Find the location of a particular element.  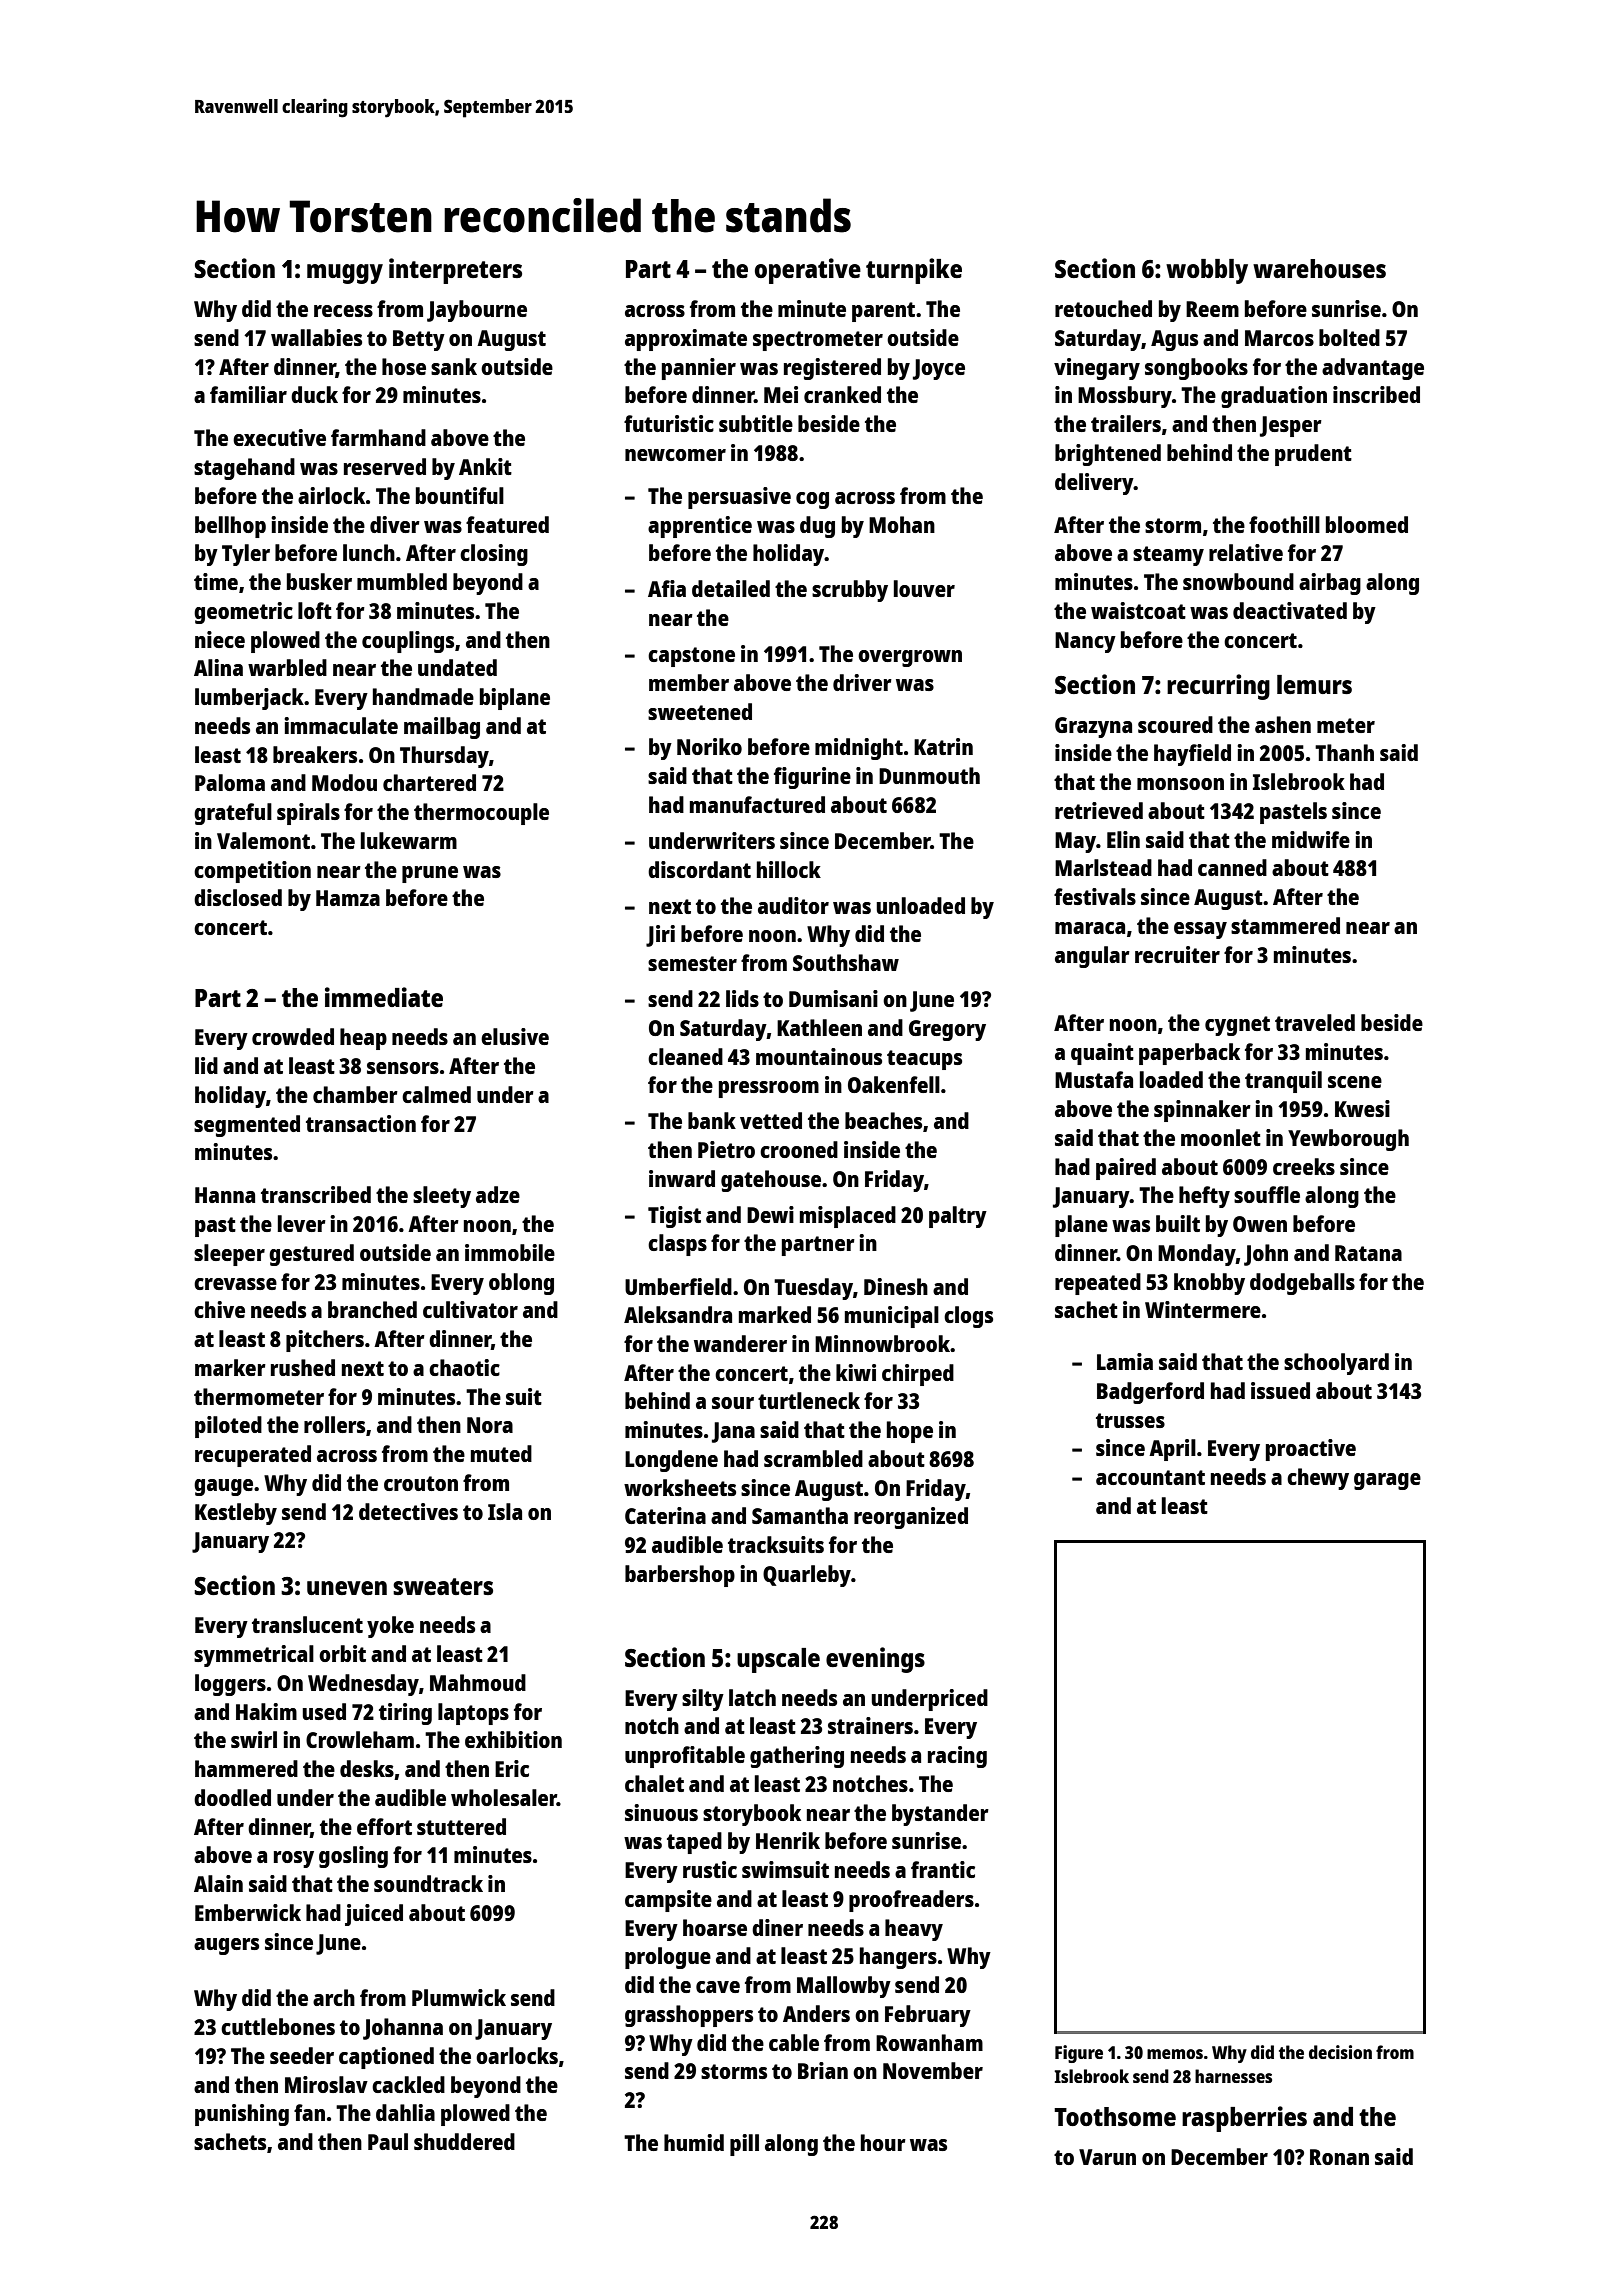

inward is located at coordinates (682, 1178).
